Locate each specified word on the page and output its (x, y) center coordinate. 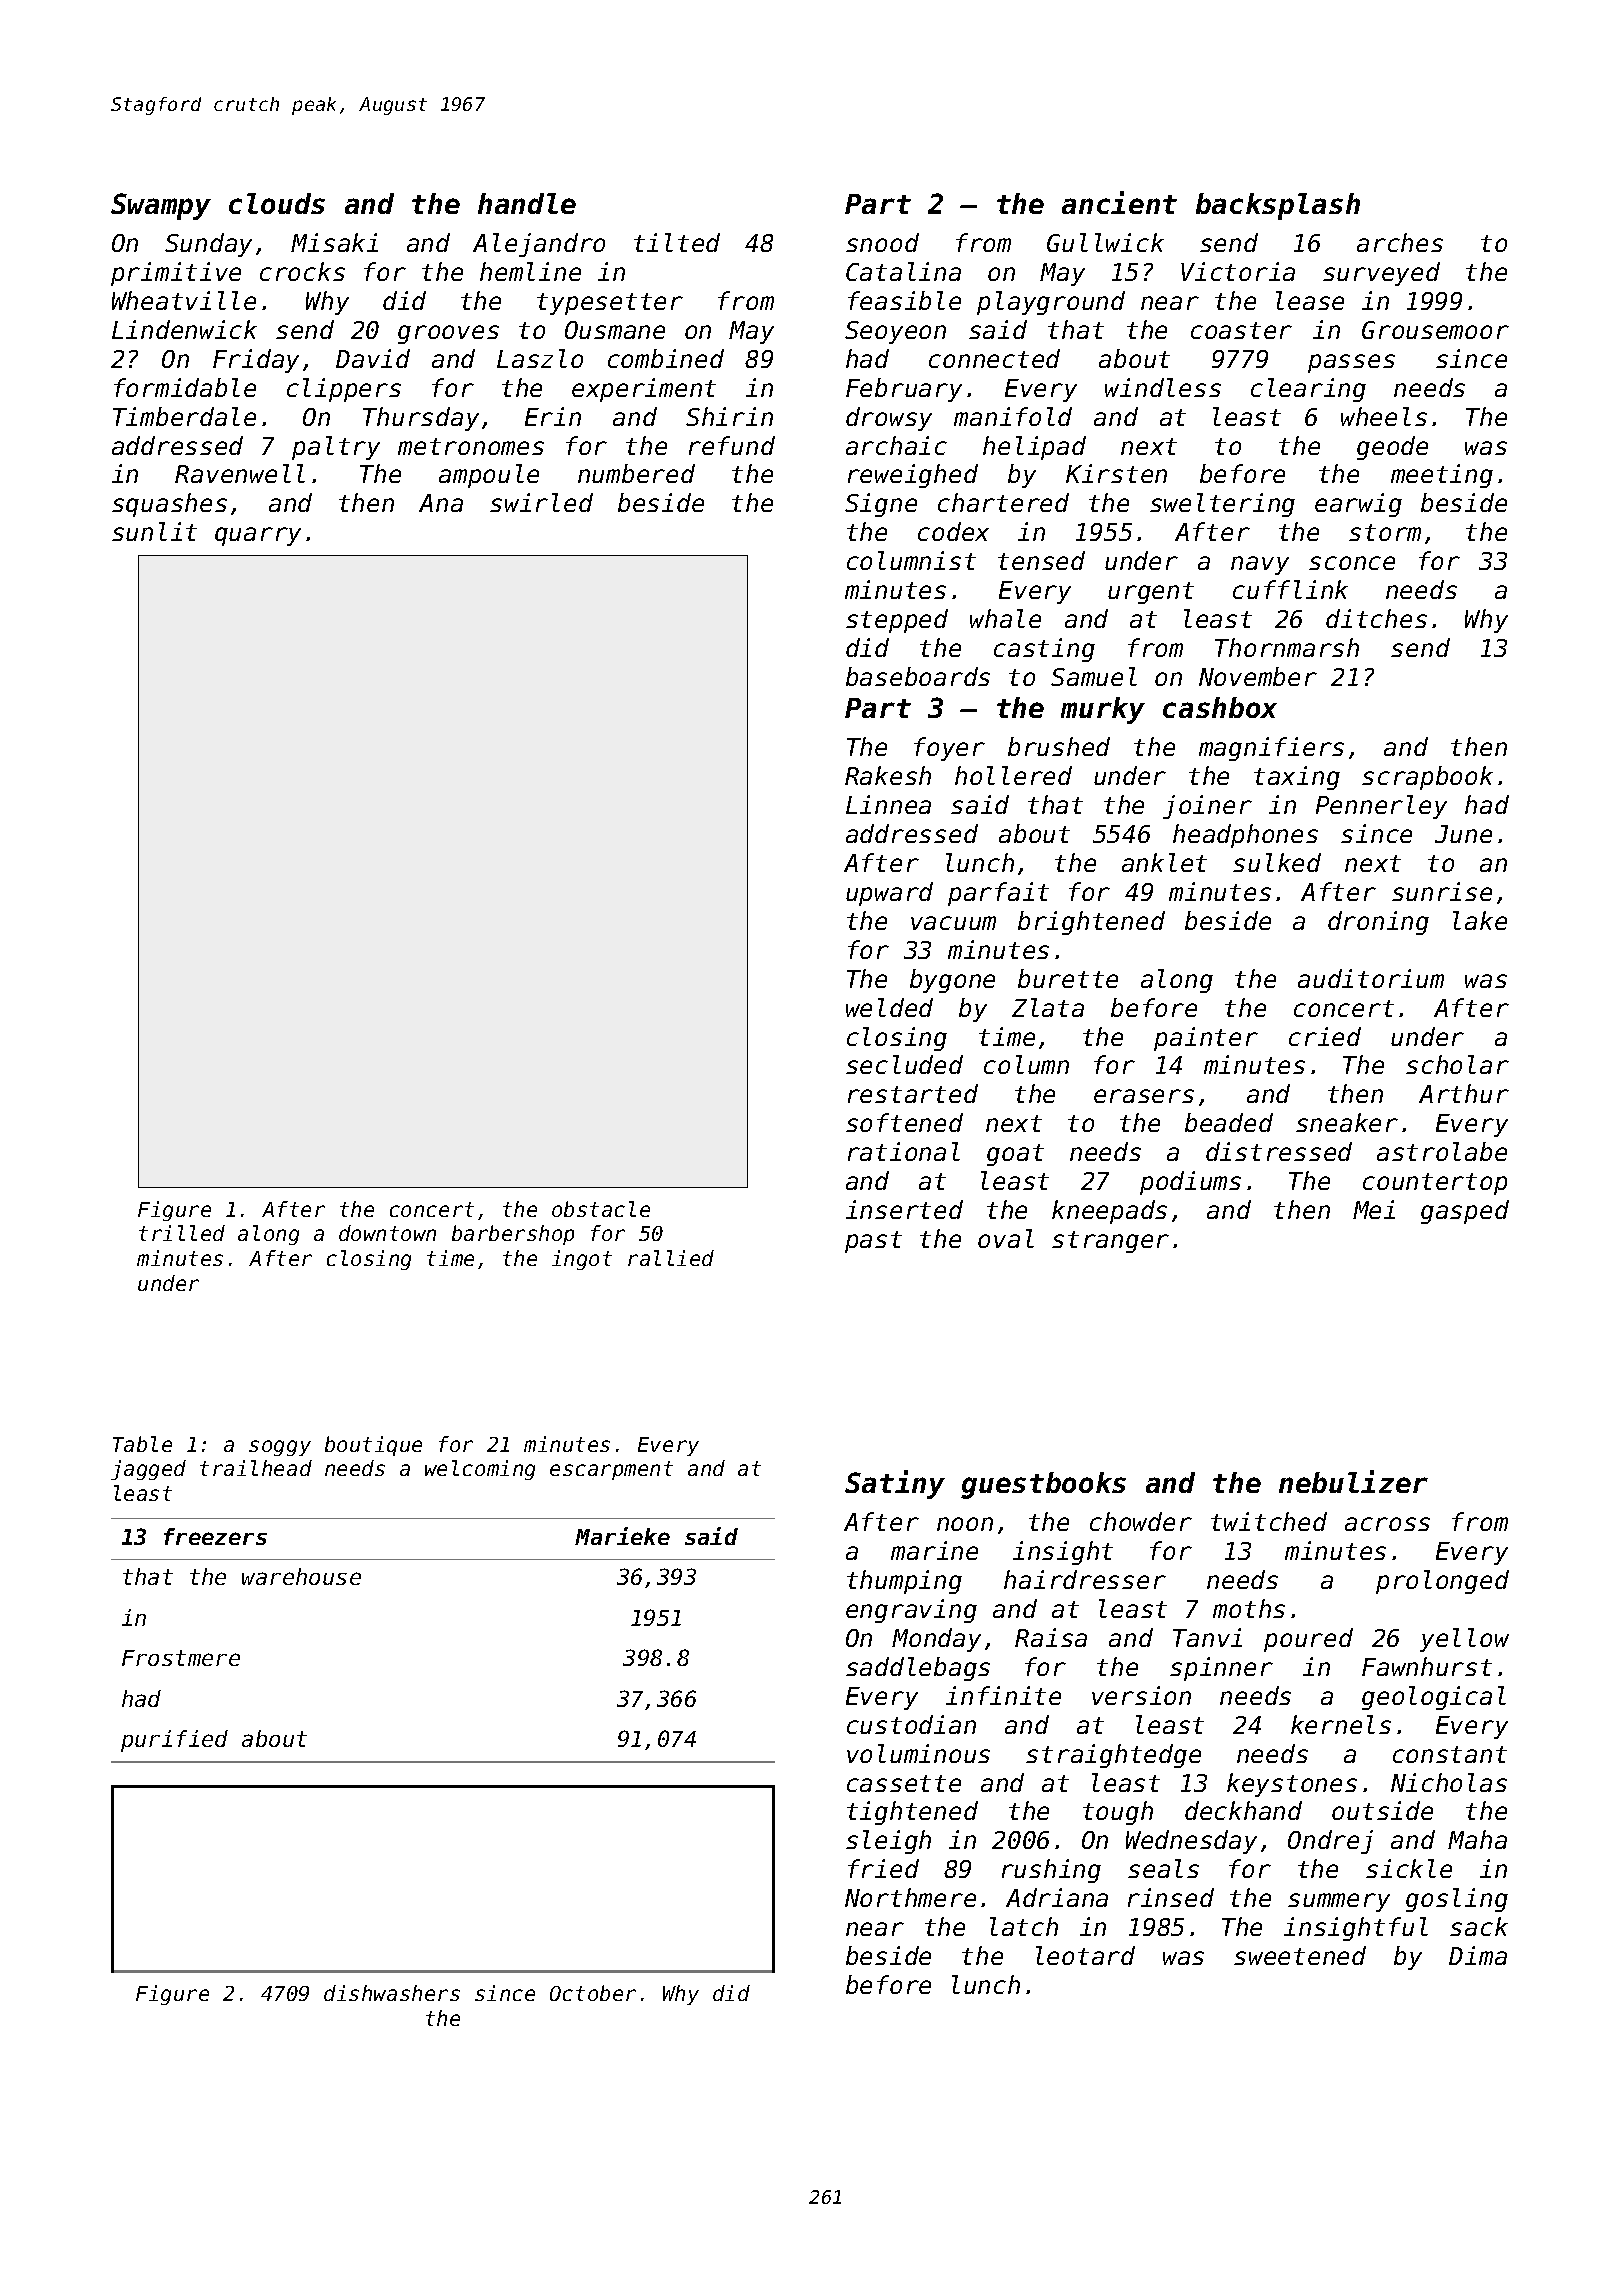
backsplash (1278, 206)
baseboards (918, 676)
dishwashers (392, 1993)
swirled (541, 502)
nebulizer (1353, 1481)
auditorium (1371, 978)
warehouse (301, 1576)
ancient (1119, 202)
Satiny (895, 1484)
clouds (277, 203)
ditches (1376, 618)
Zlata (1048, 1007)
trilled (182, 1233)
